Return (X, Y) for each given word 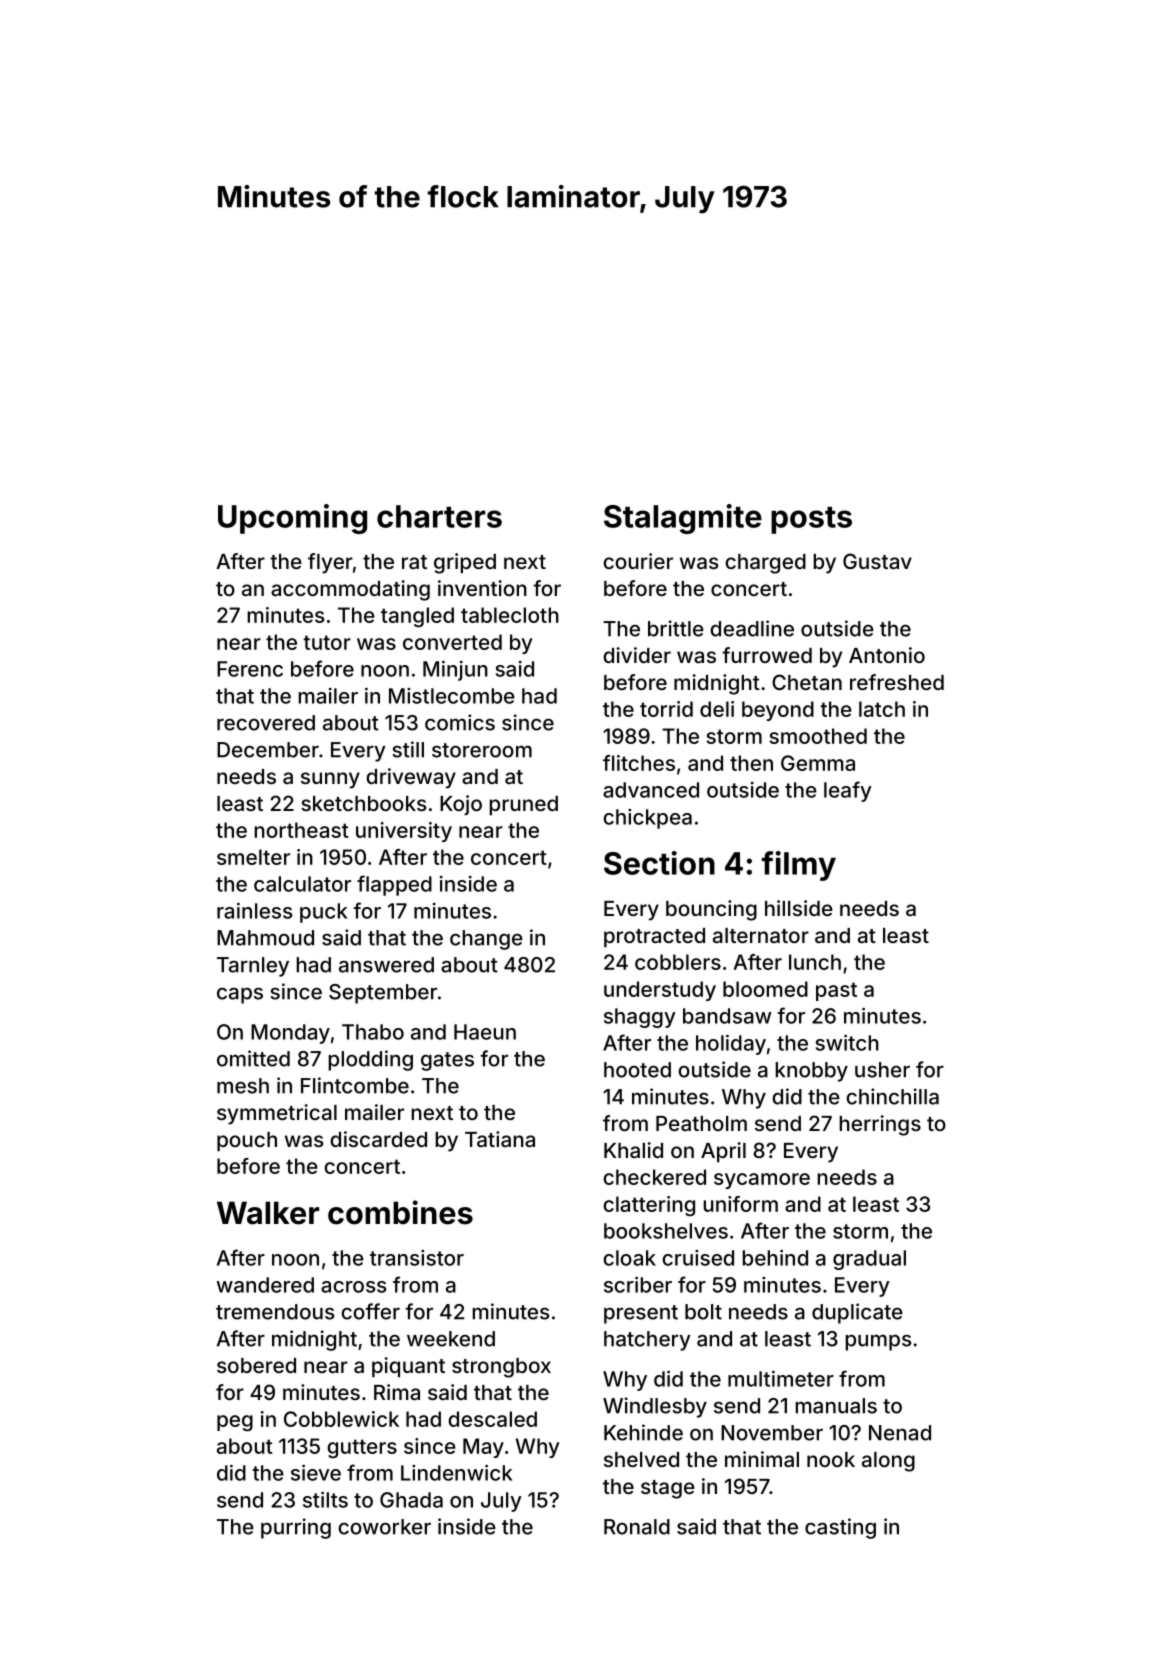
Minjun (455, 670)
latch (882, 709)
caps (240, 995)
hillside (799, 908)
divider (637, 655)
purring (296, 1528)
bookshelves (666, 1231)
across (353, 1287)
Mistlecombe (452, 696)
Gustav (877, 561)
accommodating (350, 590)
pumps (878, 1342)
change (486, 940)
